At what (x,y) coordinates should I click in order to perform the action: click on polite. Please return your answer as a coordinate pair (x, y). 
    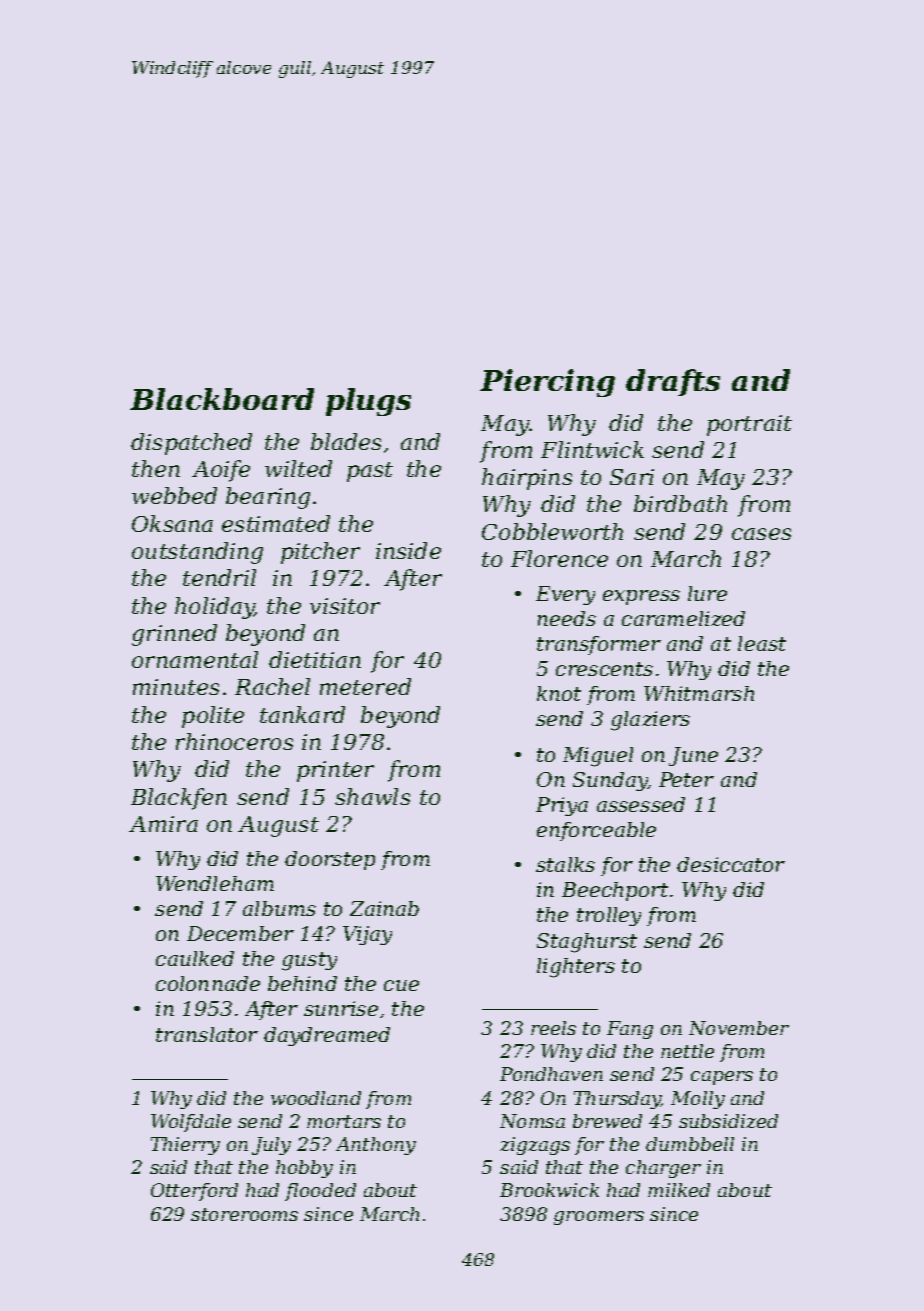
    Looking at the image, I should click on (213, 717).
